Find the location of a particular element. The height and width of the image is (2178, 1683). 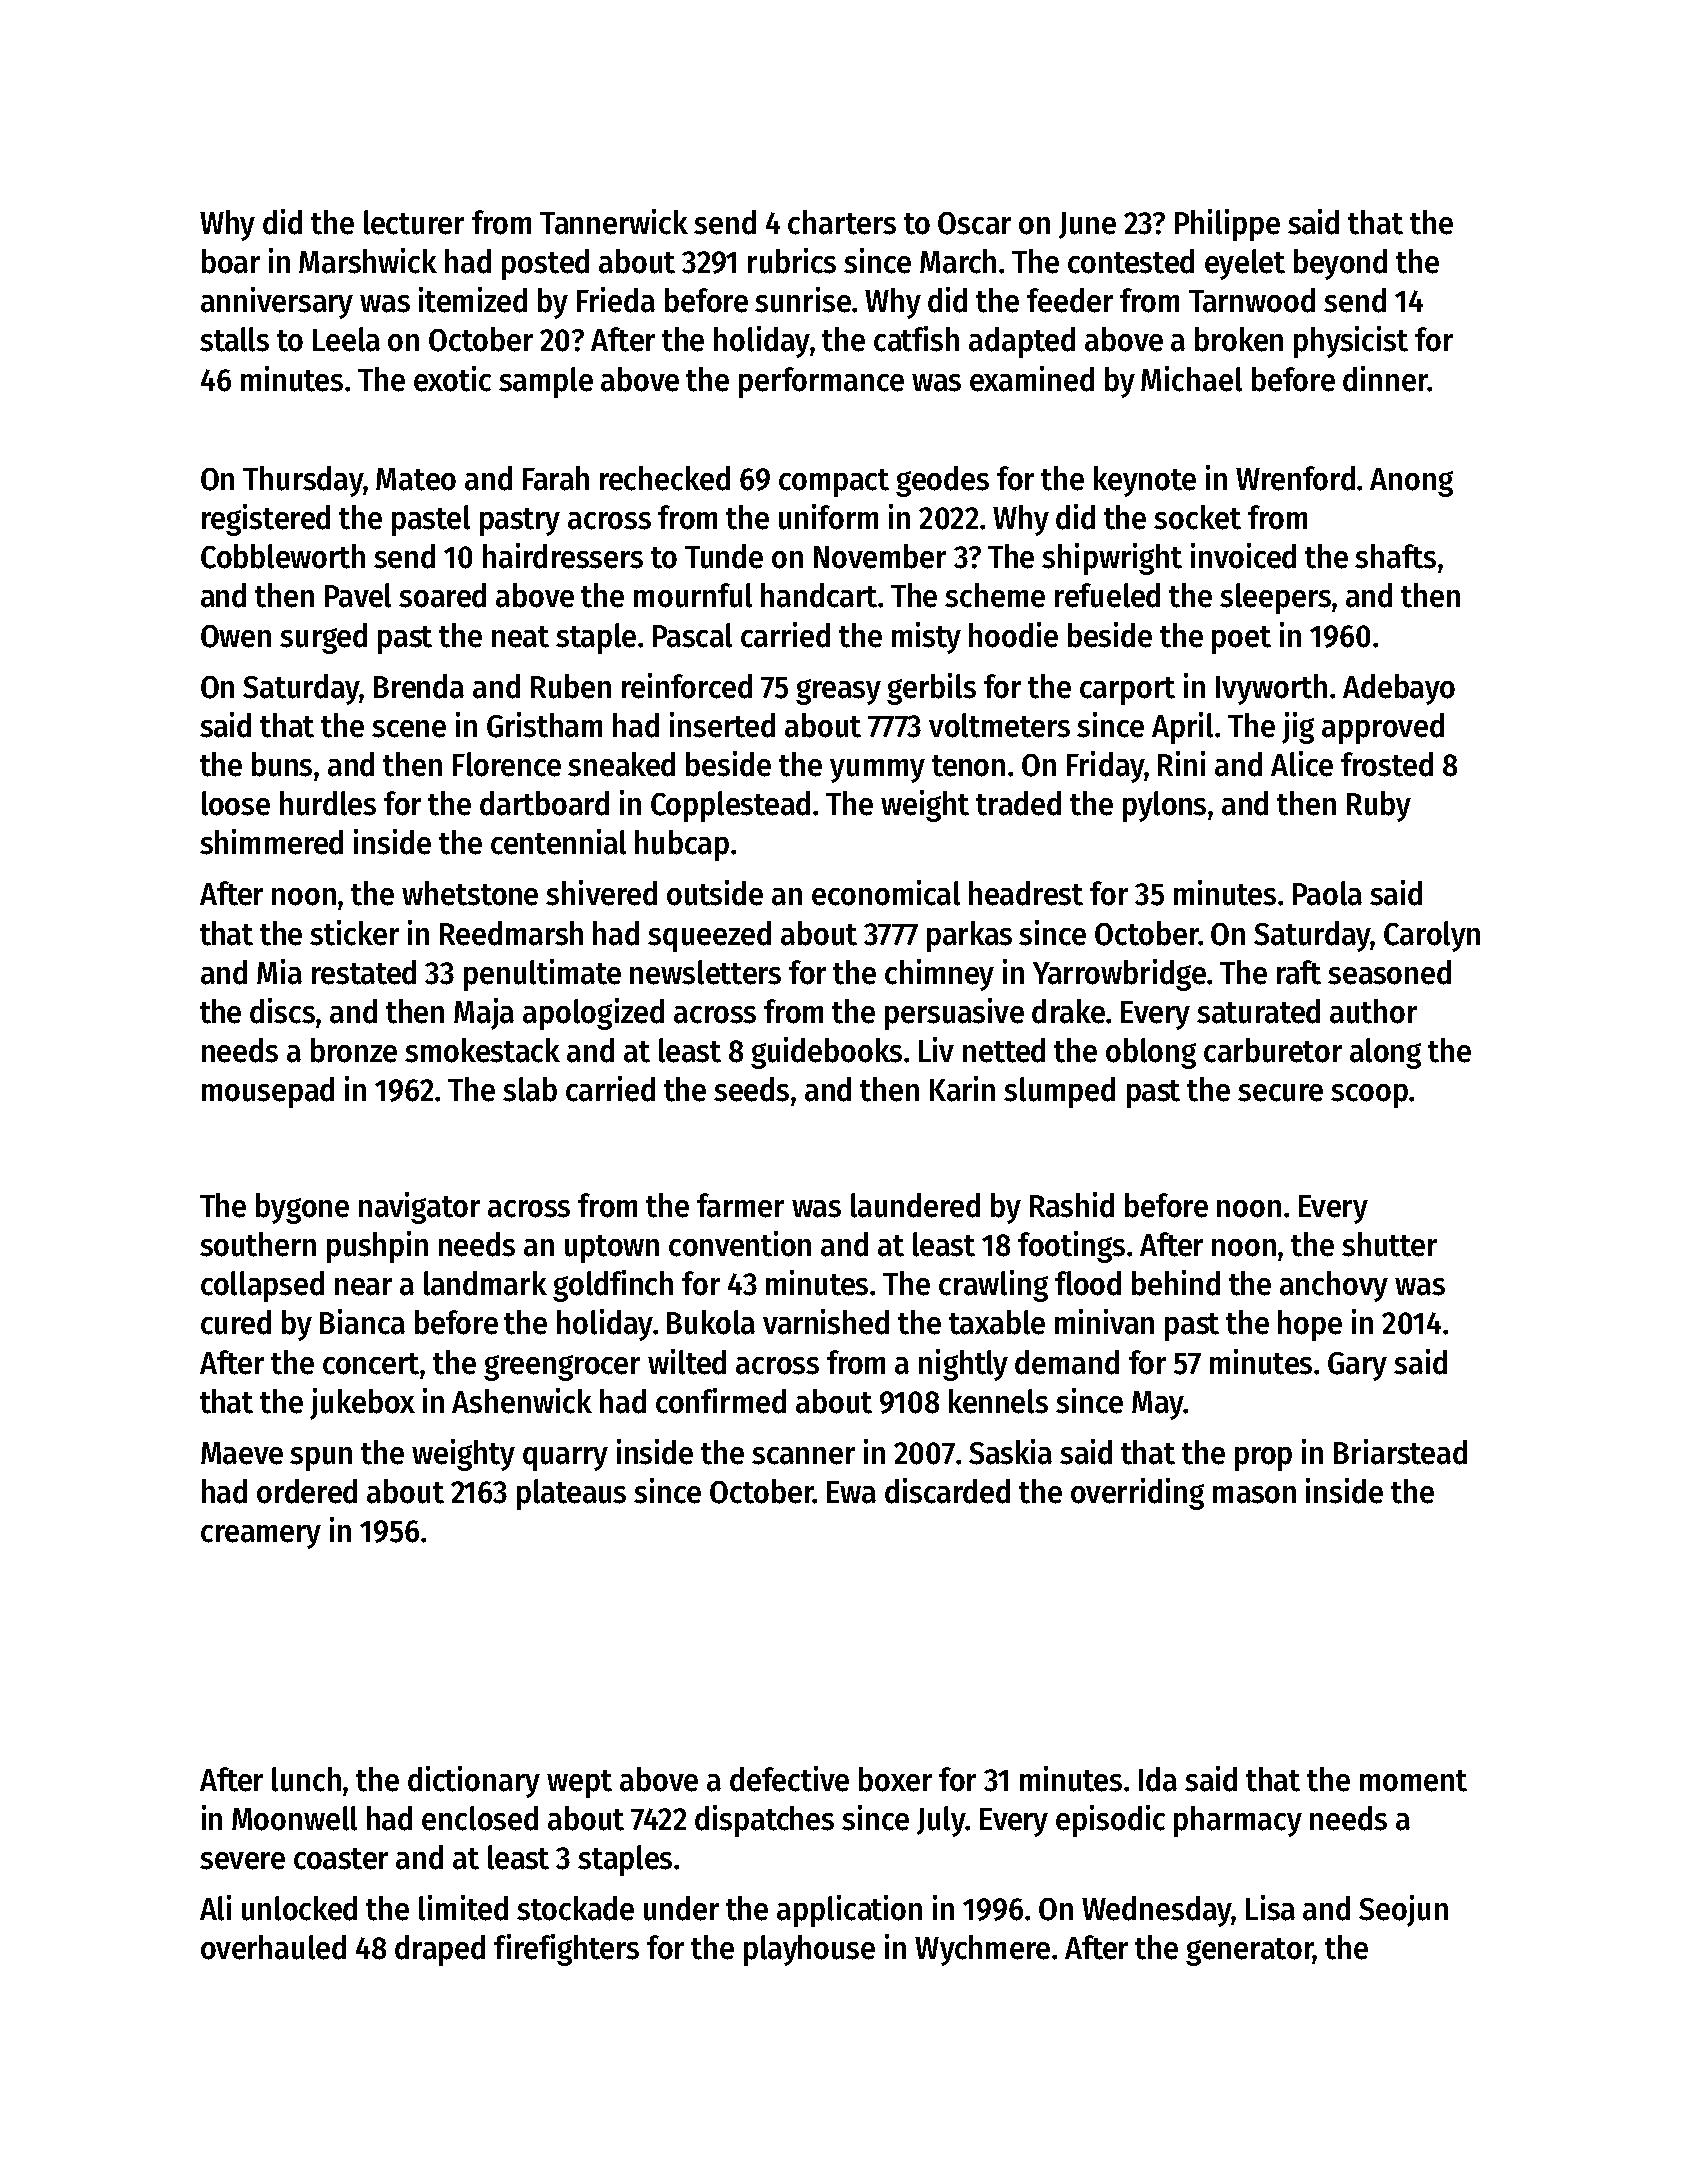

shutter is located at coordinates (1389, 1244).
